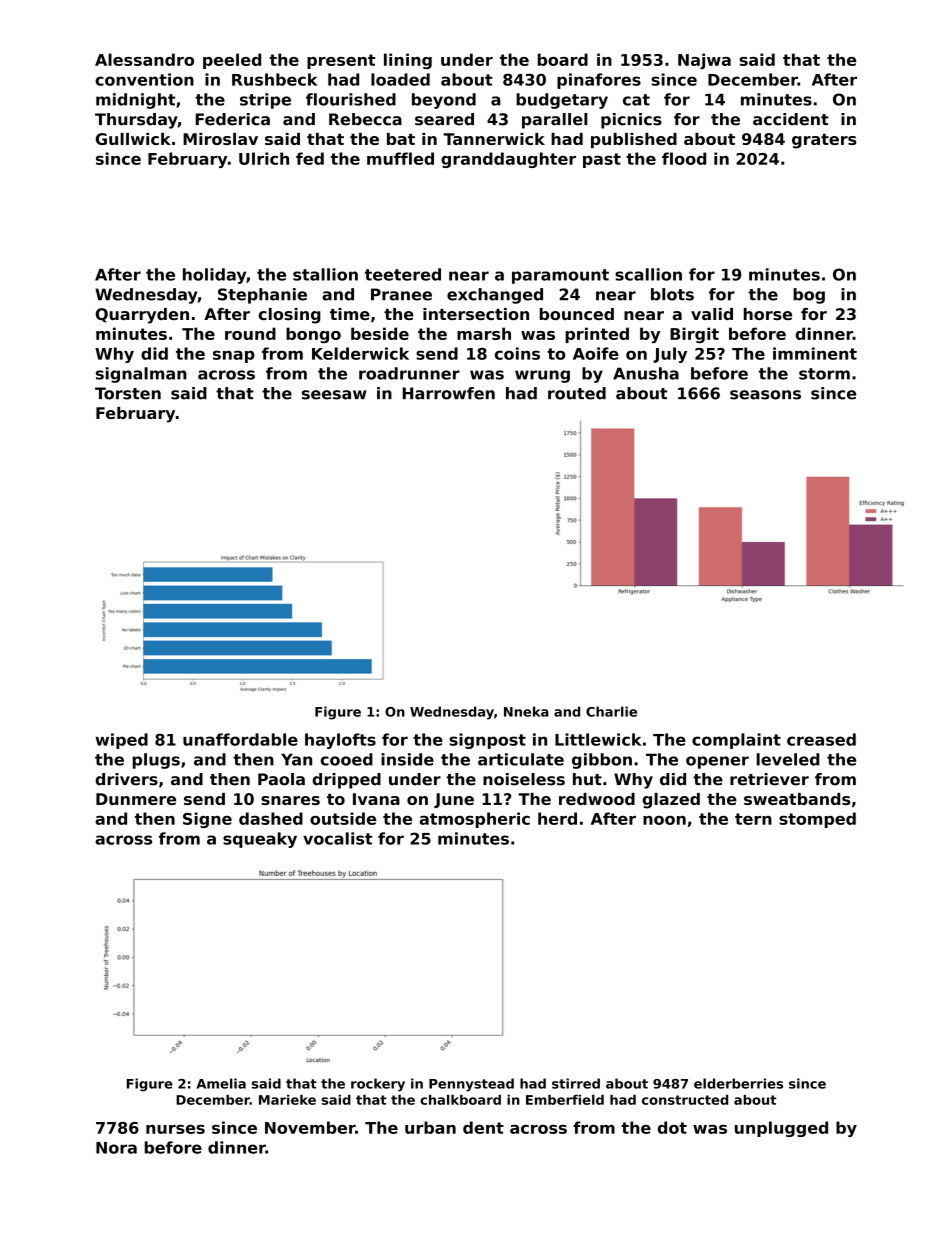  Describe the element at coordinates (220, 139) in the document. I see `Miroslav` at that location.
